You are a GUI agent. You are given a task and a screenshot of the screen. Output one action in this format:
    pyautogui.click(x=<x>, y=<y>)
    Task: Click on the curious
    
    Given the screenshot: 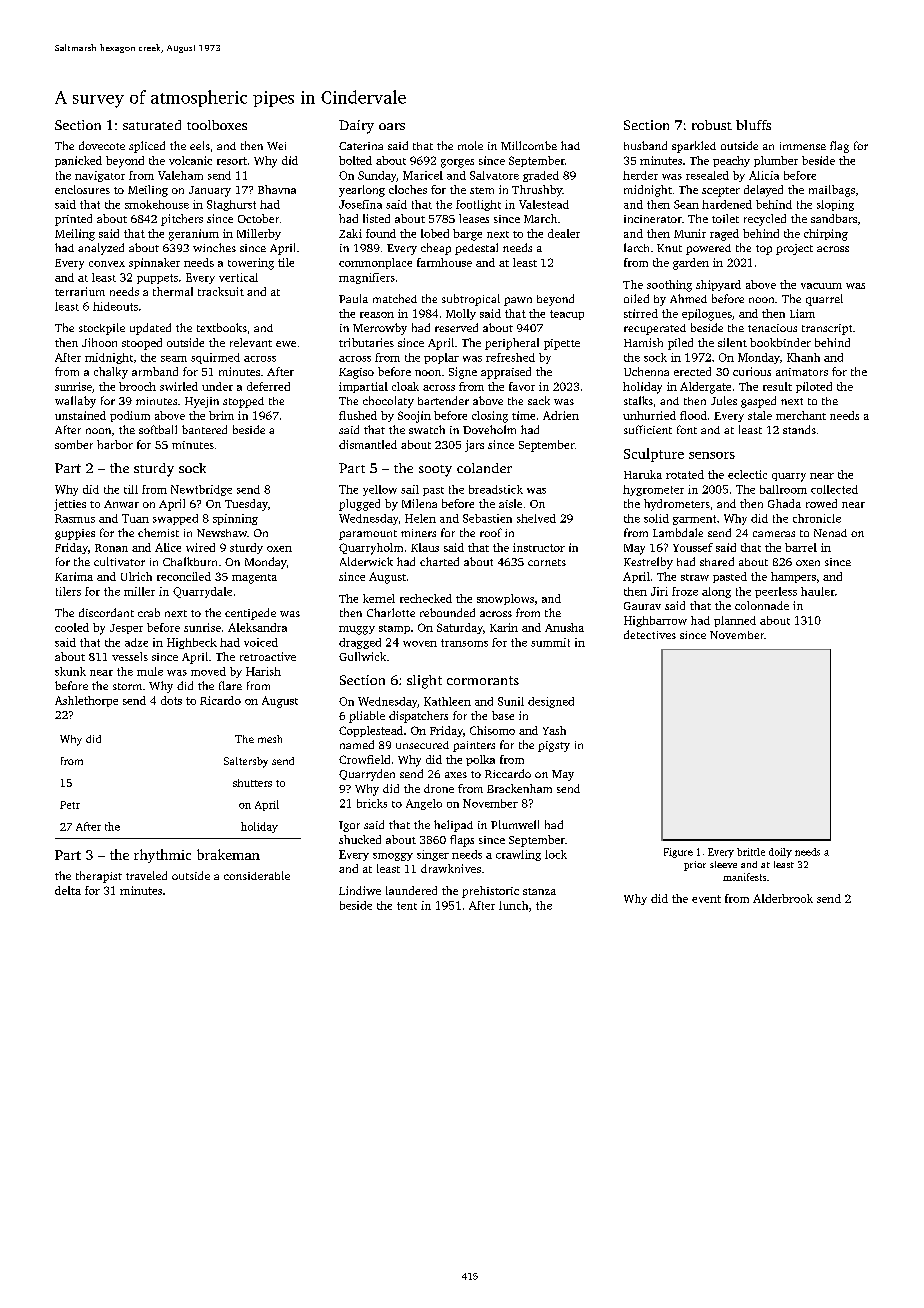 What is the action you would take?
    pyautogui.click(x=752, y=371)
